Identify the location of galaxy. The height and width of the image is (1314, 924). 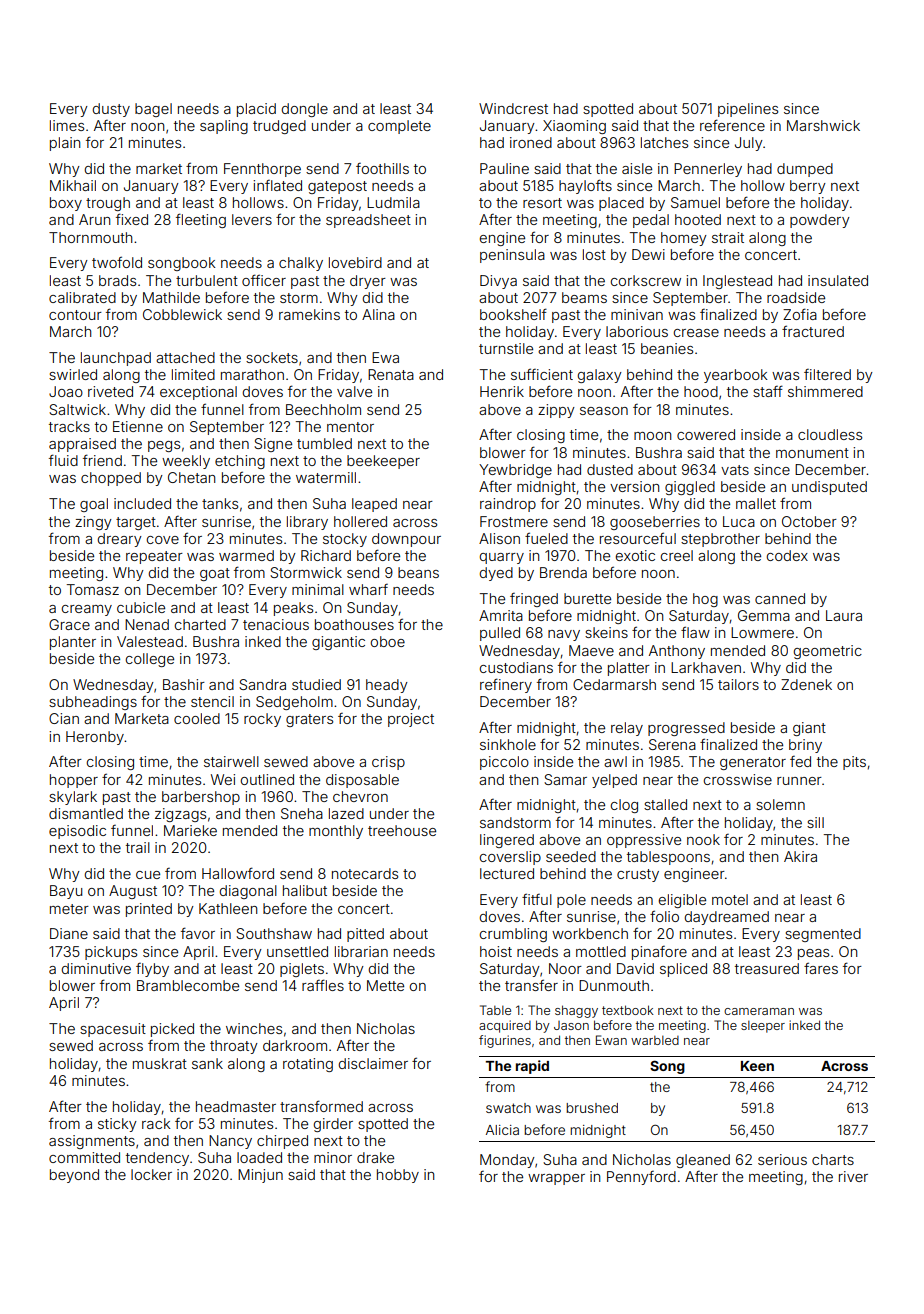
(599, 376).
